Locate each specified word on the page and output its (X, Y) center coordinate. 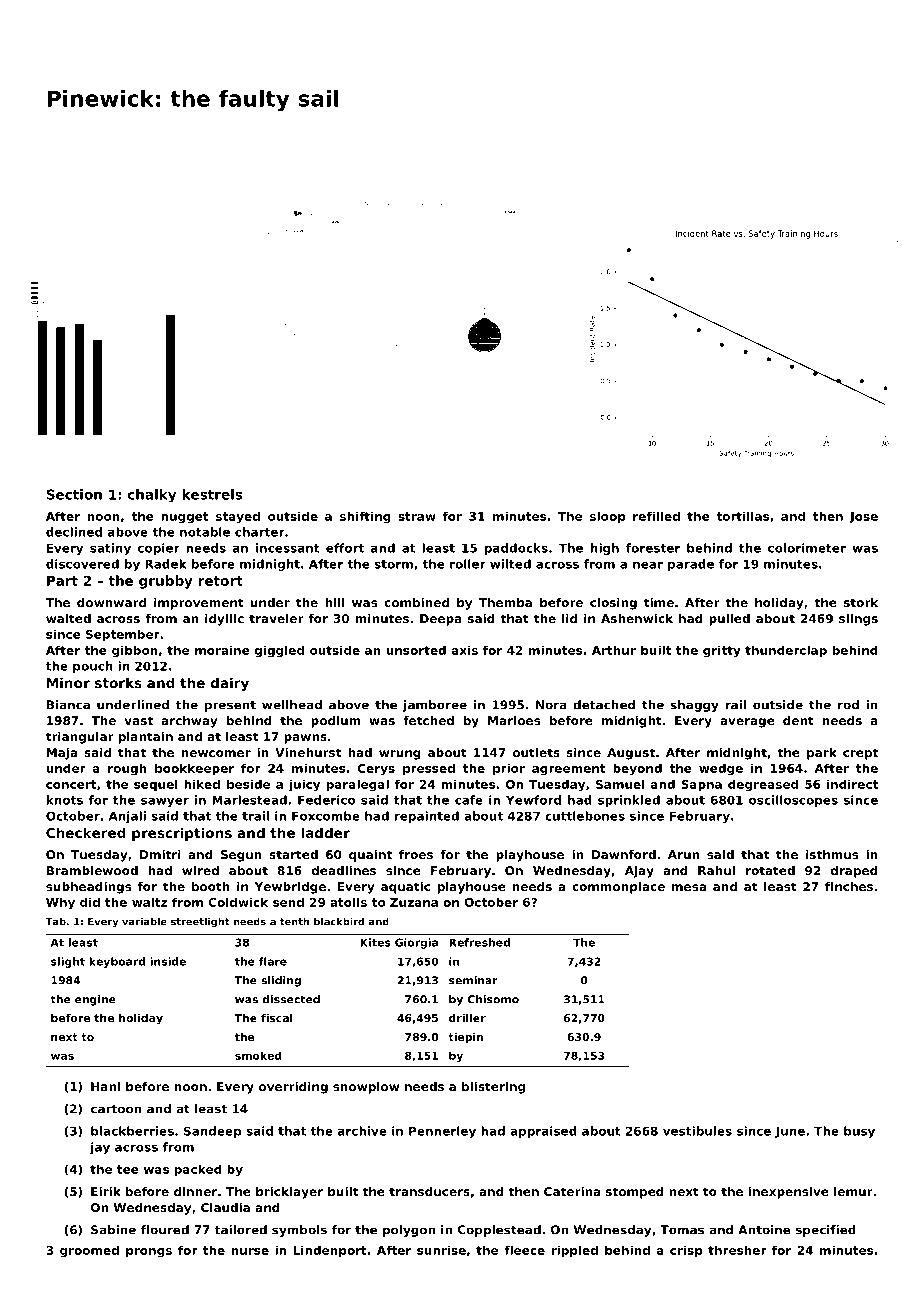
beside (248, 784)
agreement (568, 770)
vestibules (697, 1131)
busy (859, 1132)
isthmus (832, 854)
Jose (863, 517)
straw (417, 516)
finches (849, 886)
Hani (105, 1086)
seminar (473, 980)
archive (362, 1131)
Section (74, 494)
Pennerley (442, 1132)
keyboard (117, 962)
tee (128, 1169)
